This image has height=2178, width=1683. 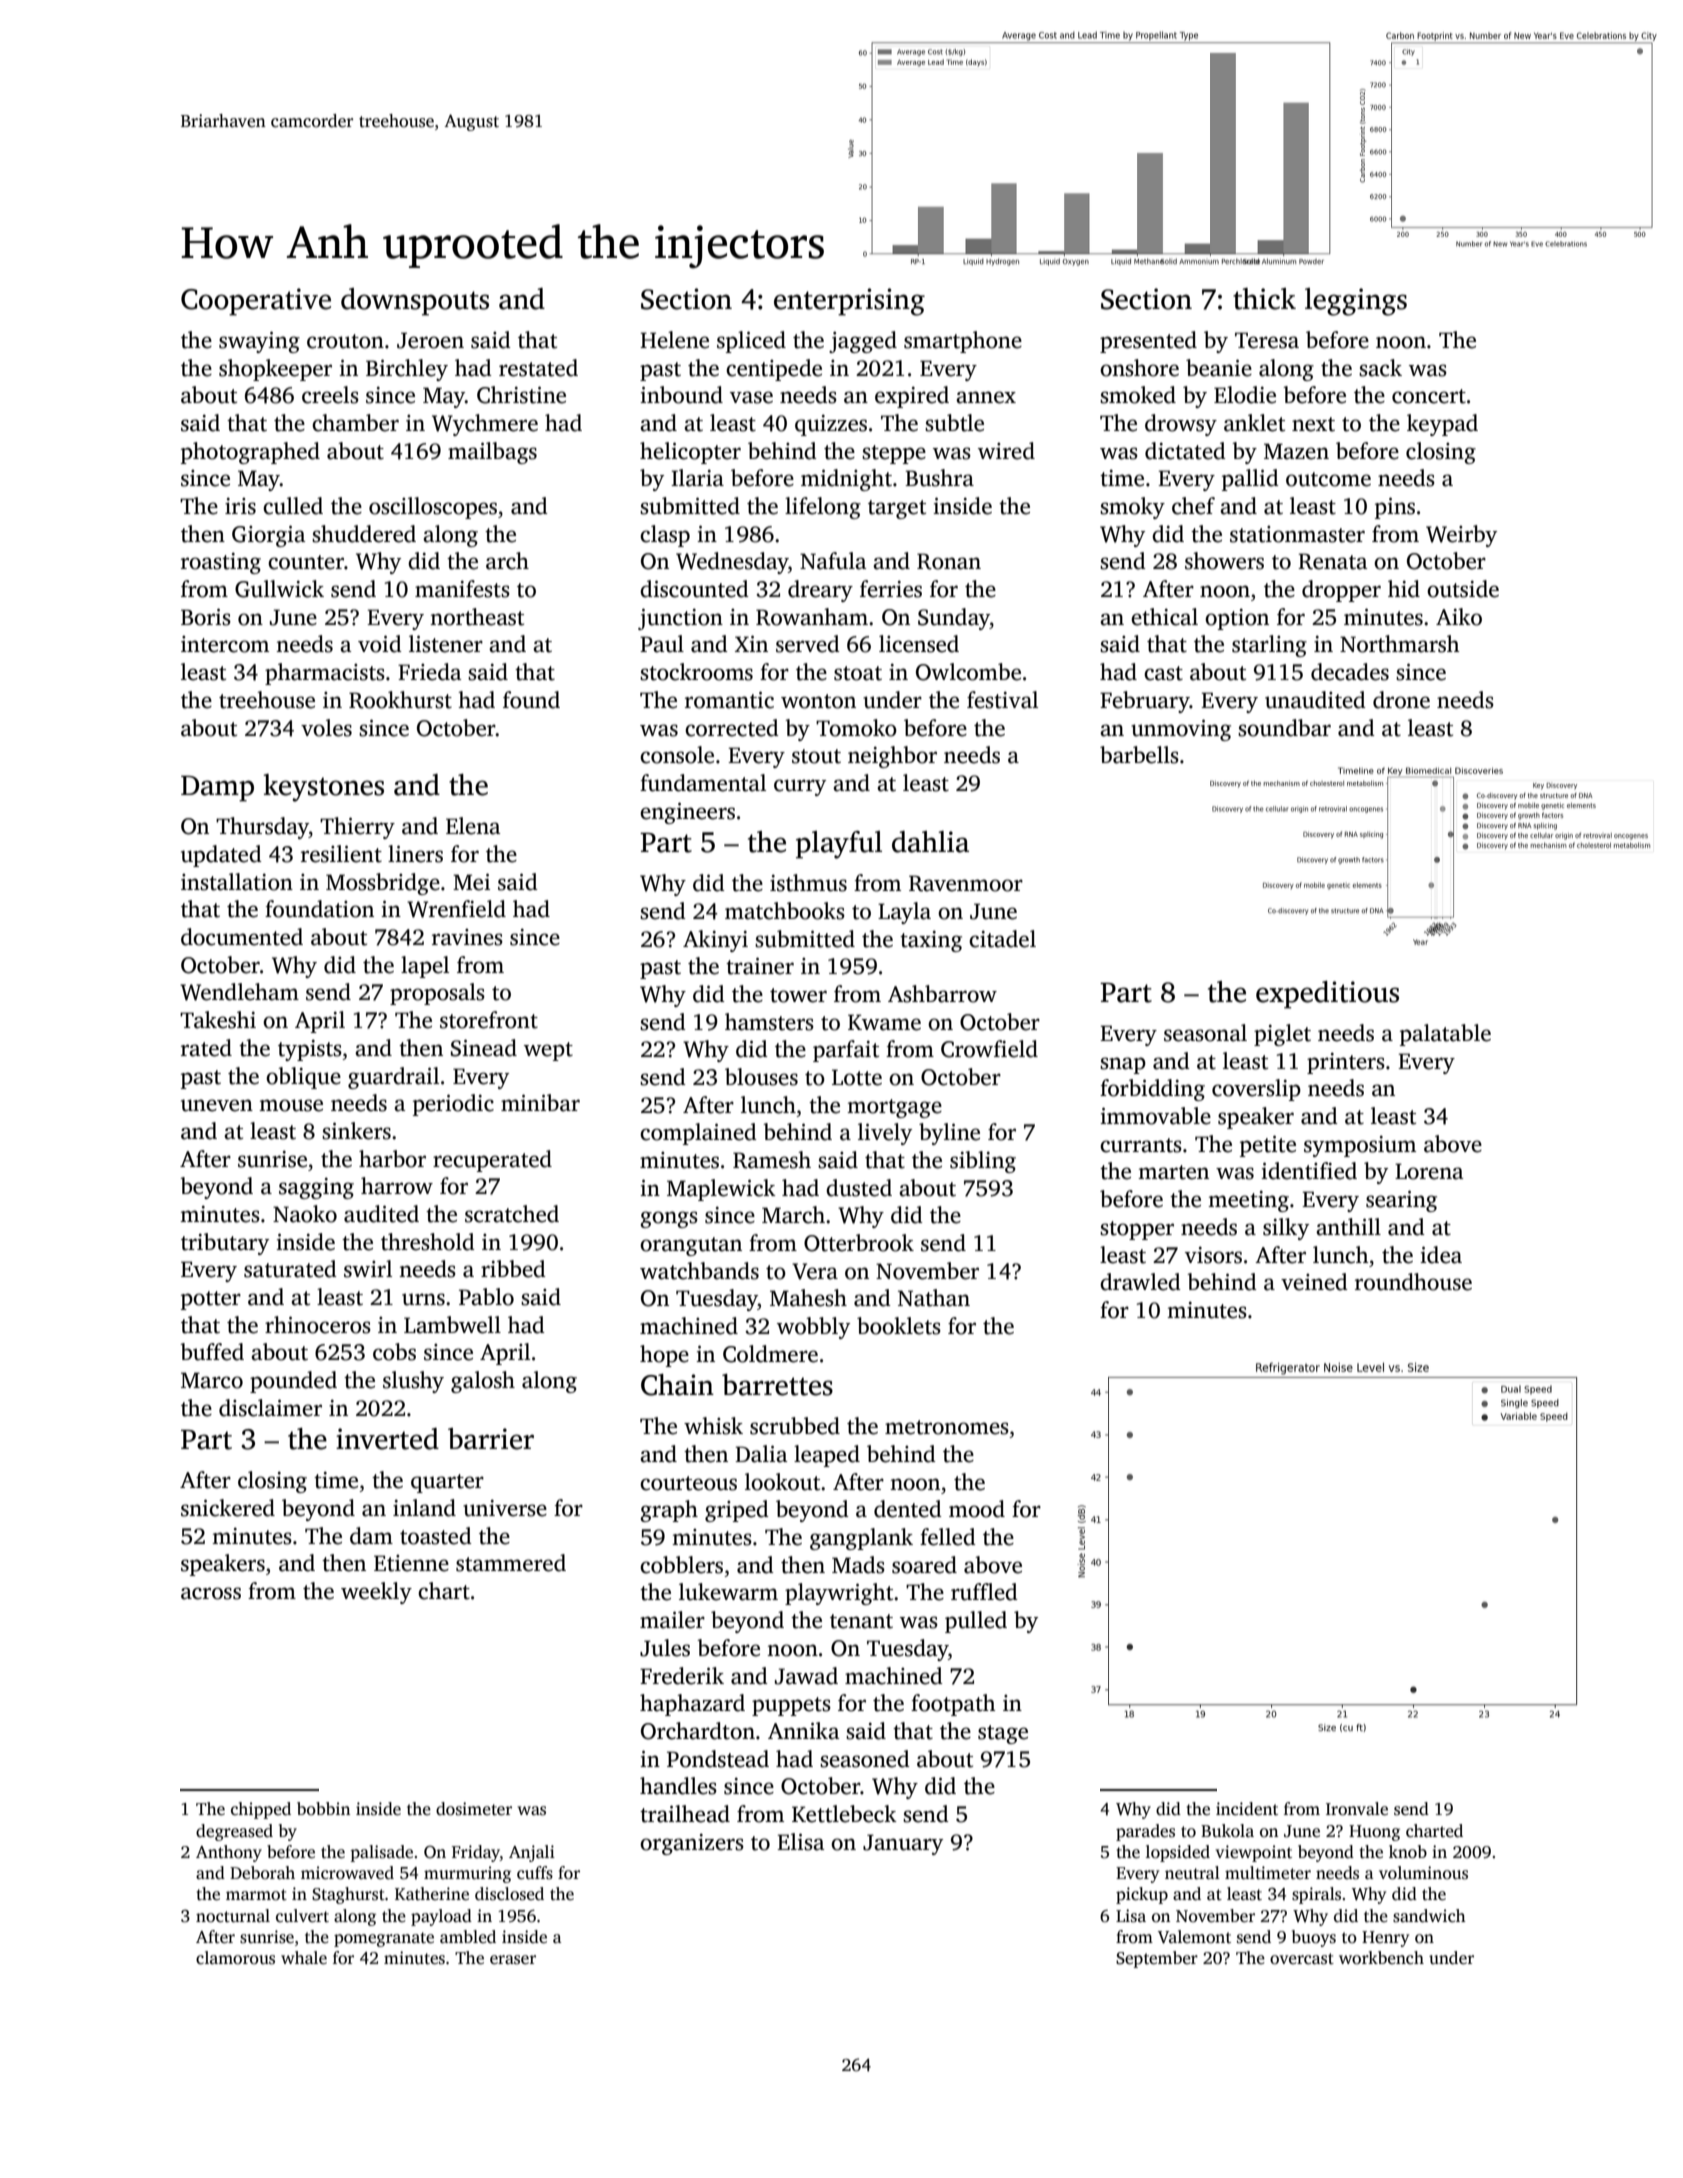 I want to click on Ironvale, so click(x=1357, y=1809).
